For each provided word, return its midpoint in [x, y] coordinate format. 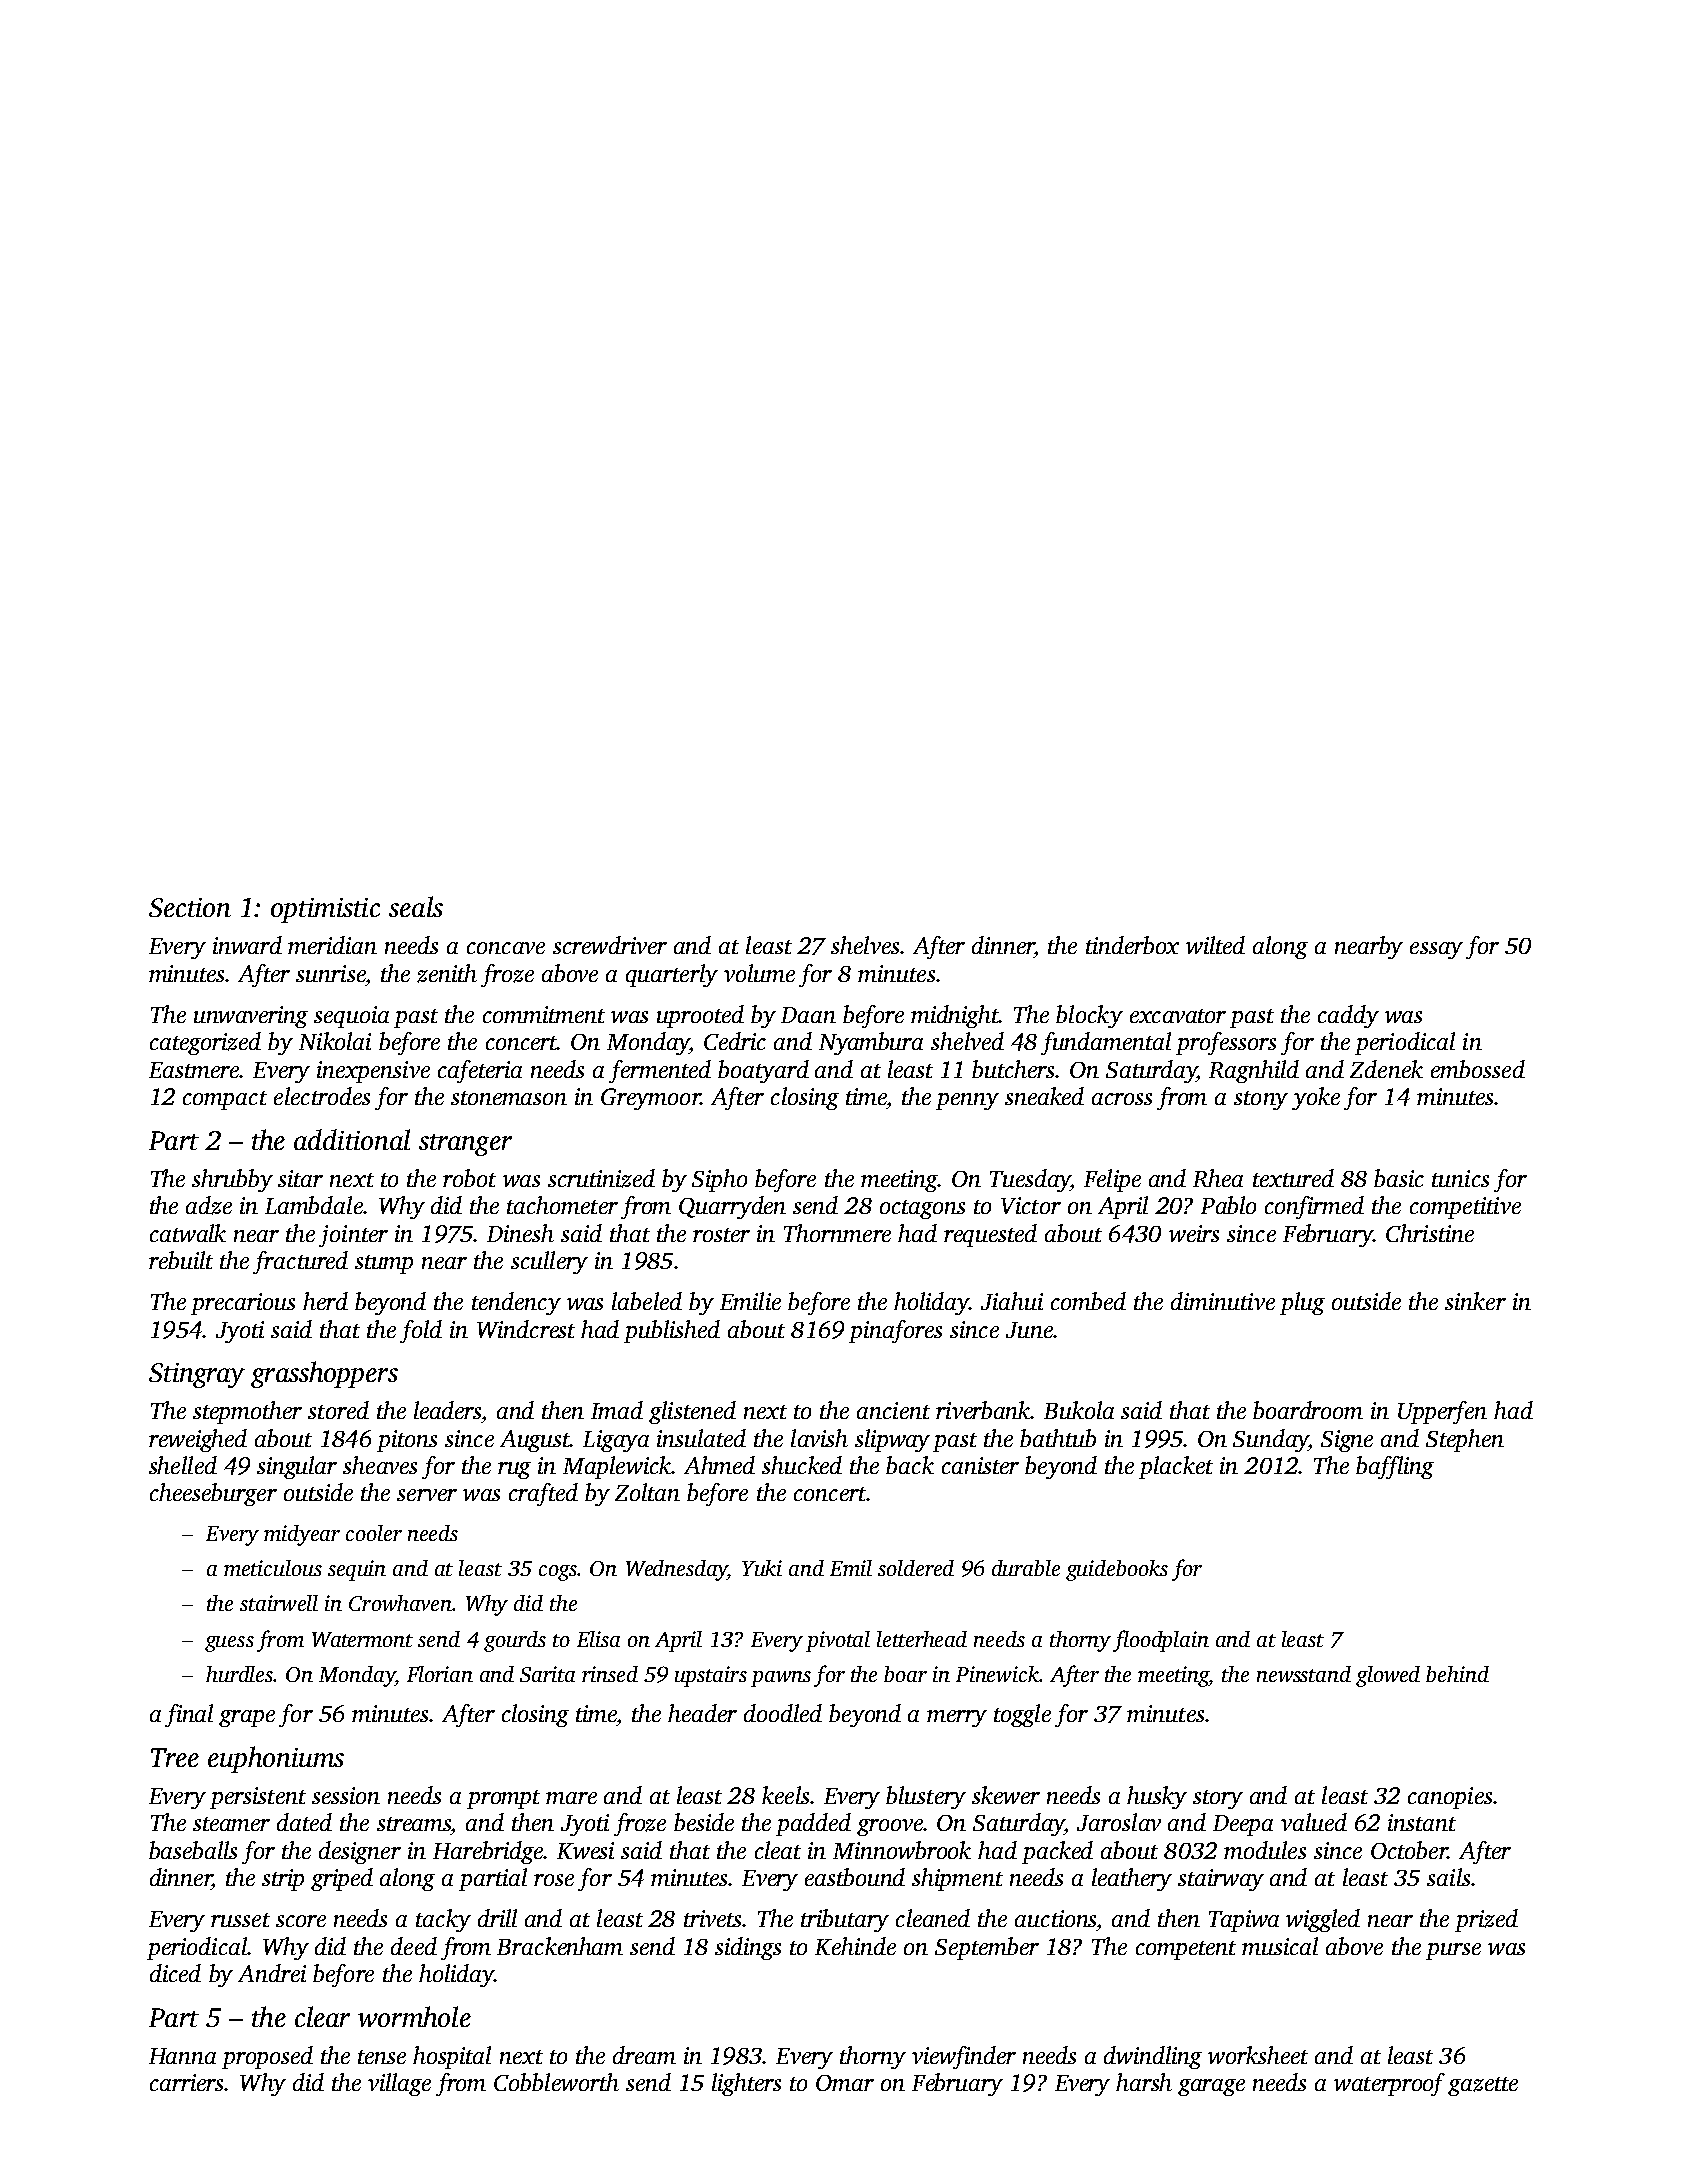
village [399, 2084]
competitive [1465, 1208]
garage [1211, 2087]
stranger [465, 1145]
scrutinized [601, 1178]
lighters [746, 2084]
